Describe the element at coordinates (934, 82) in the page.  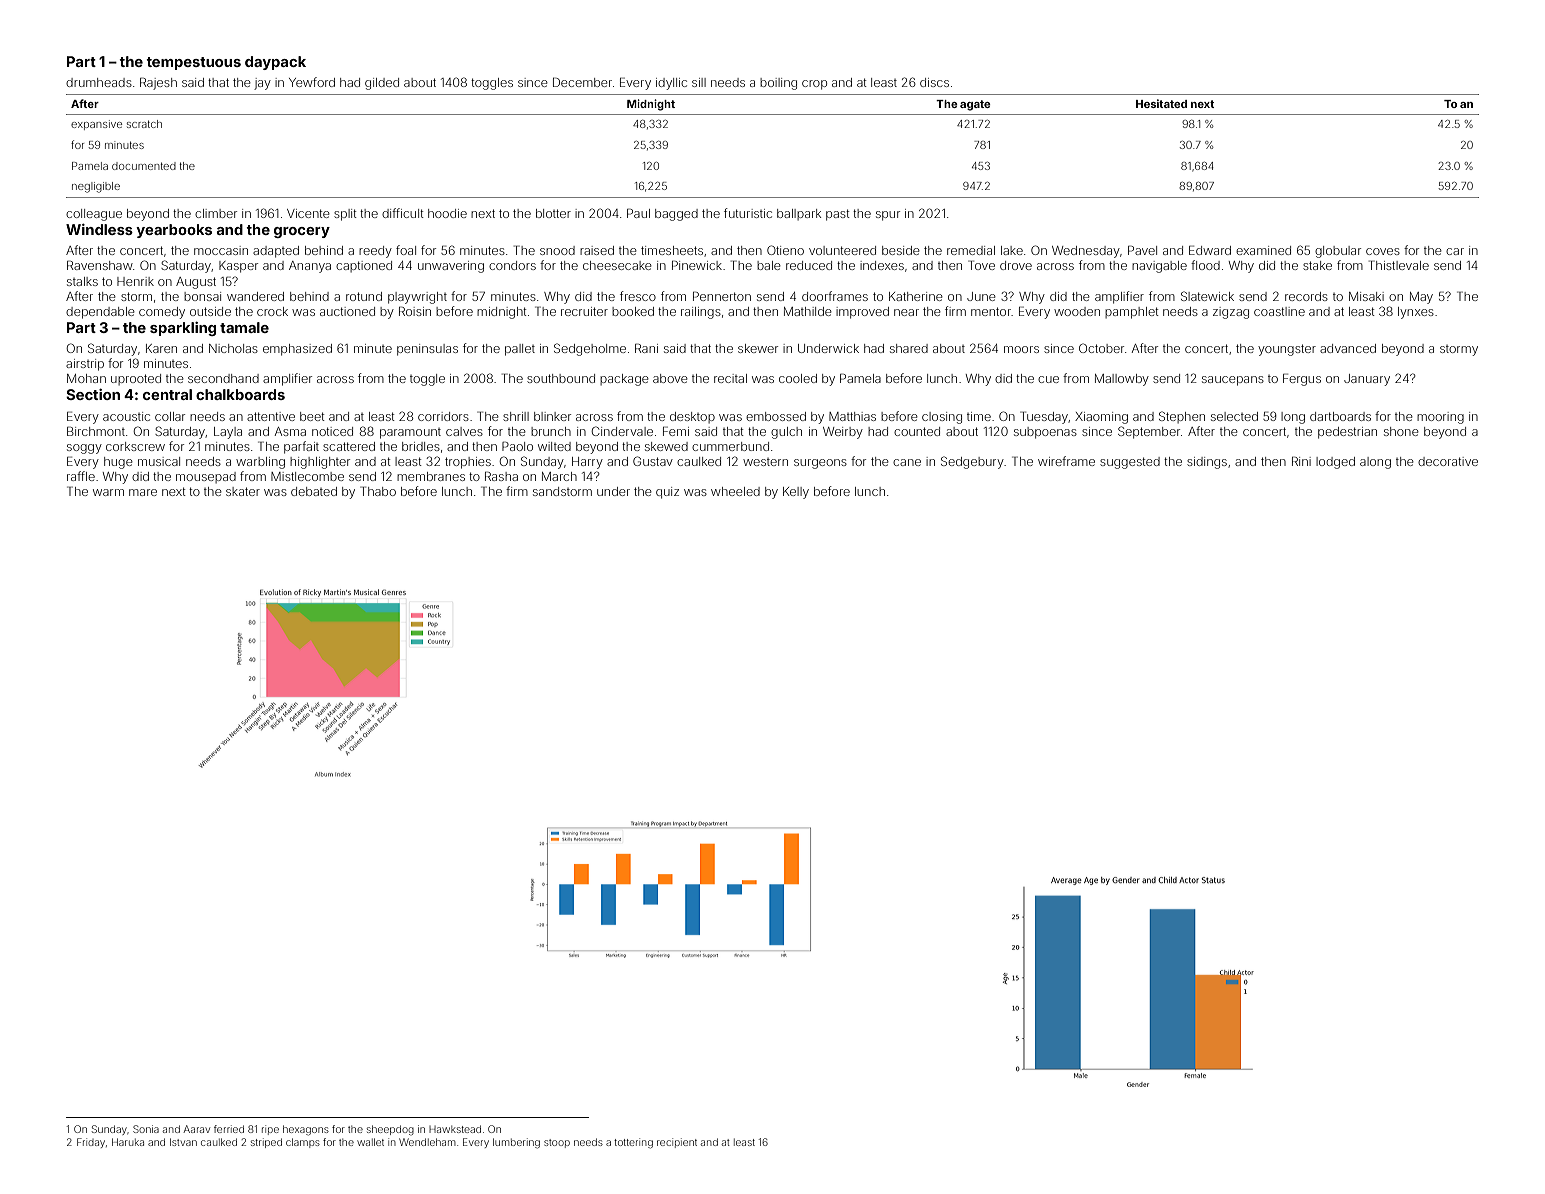
I see `discs` at that location.
